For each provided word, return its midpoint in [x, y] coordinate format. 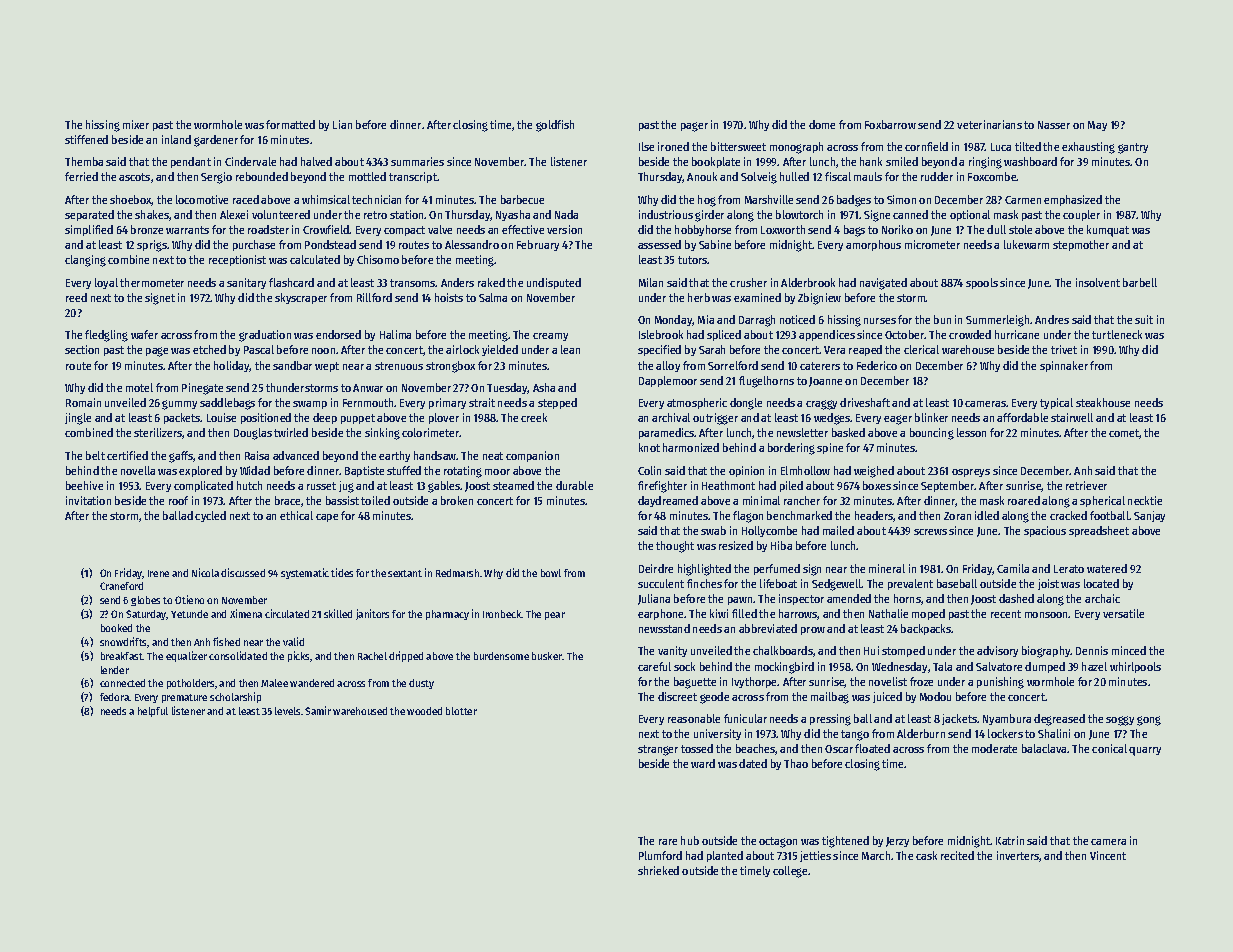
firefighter [662, 487]
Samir [318, 710]
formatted [290, 124]
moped [928, 614]
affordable [1022, 417]
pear [555, 616]
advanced [296, 455]
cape [327, 518]
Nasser [1054, 125]
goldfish [555, 126]
